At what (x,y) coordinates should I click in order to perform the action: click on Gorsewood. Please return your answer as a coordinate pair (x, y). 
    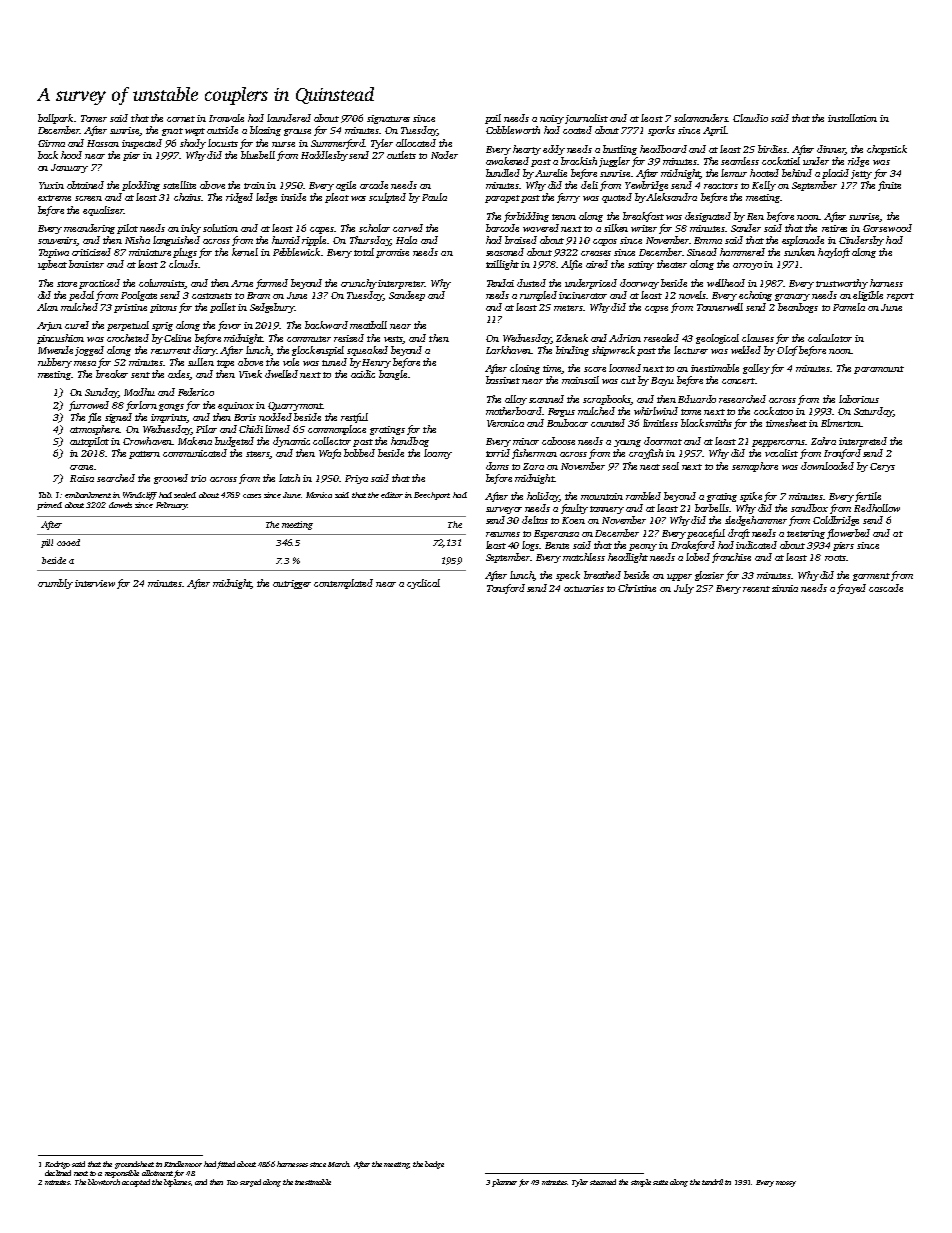
    Looking at the image, I should click on (887, 228).
